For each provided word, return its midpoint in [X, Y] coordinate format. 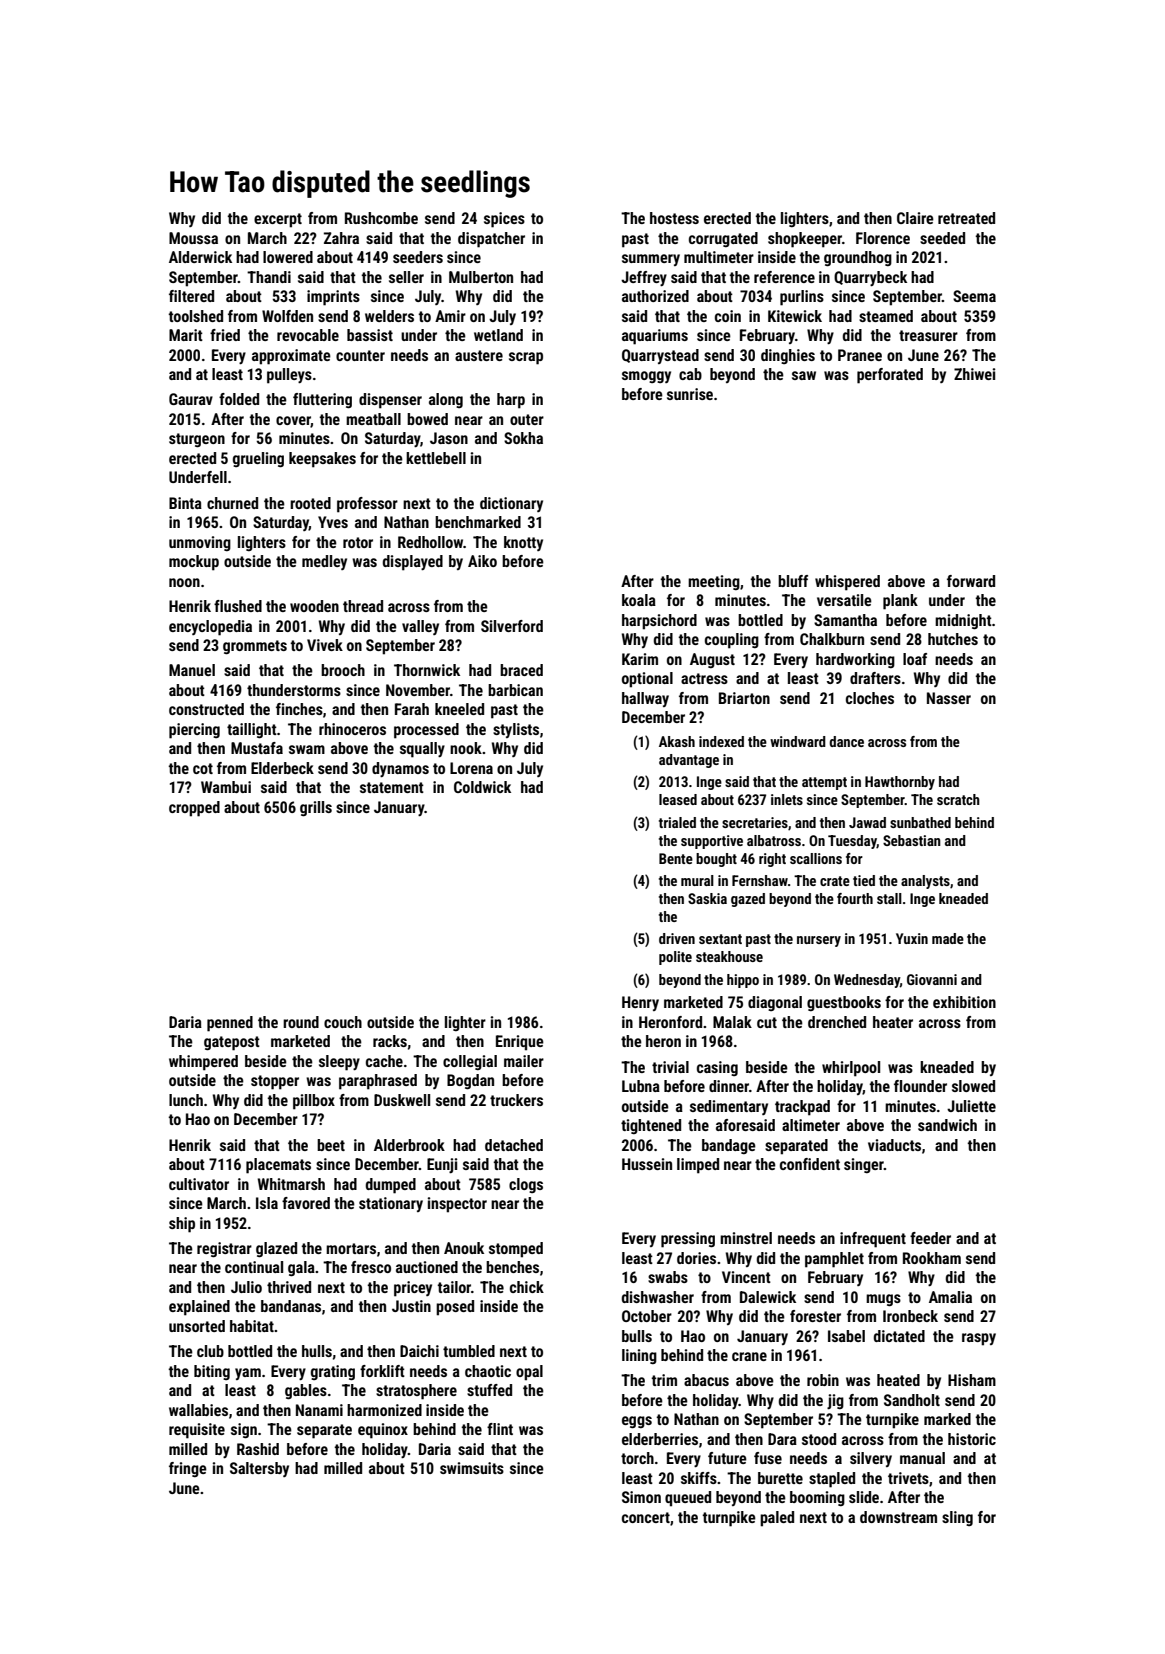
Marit [186, 335]
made [948, 938]
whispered [847, 583]
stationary [391, 1204]
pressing [688, 1240]
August [712, 660]
